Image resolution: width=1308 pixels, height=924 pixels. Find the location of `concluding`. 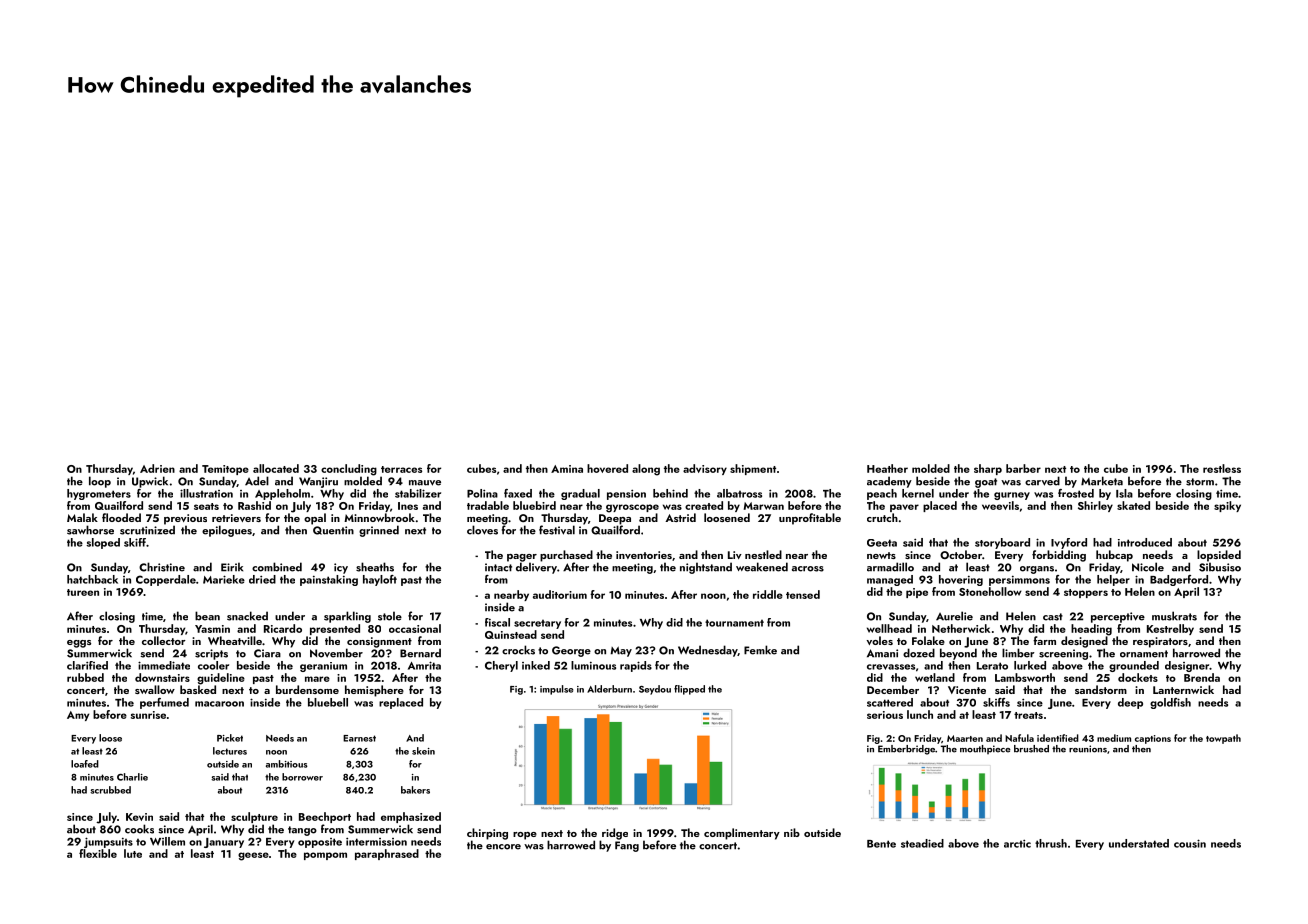

concluding is located at coordinates (349, 470).
